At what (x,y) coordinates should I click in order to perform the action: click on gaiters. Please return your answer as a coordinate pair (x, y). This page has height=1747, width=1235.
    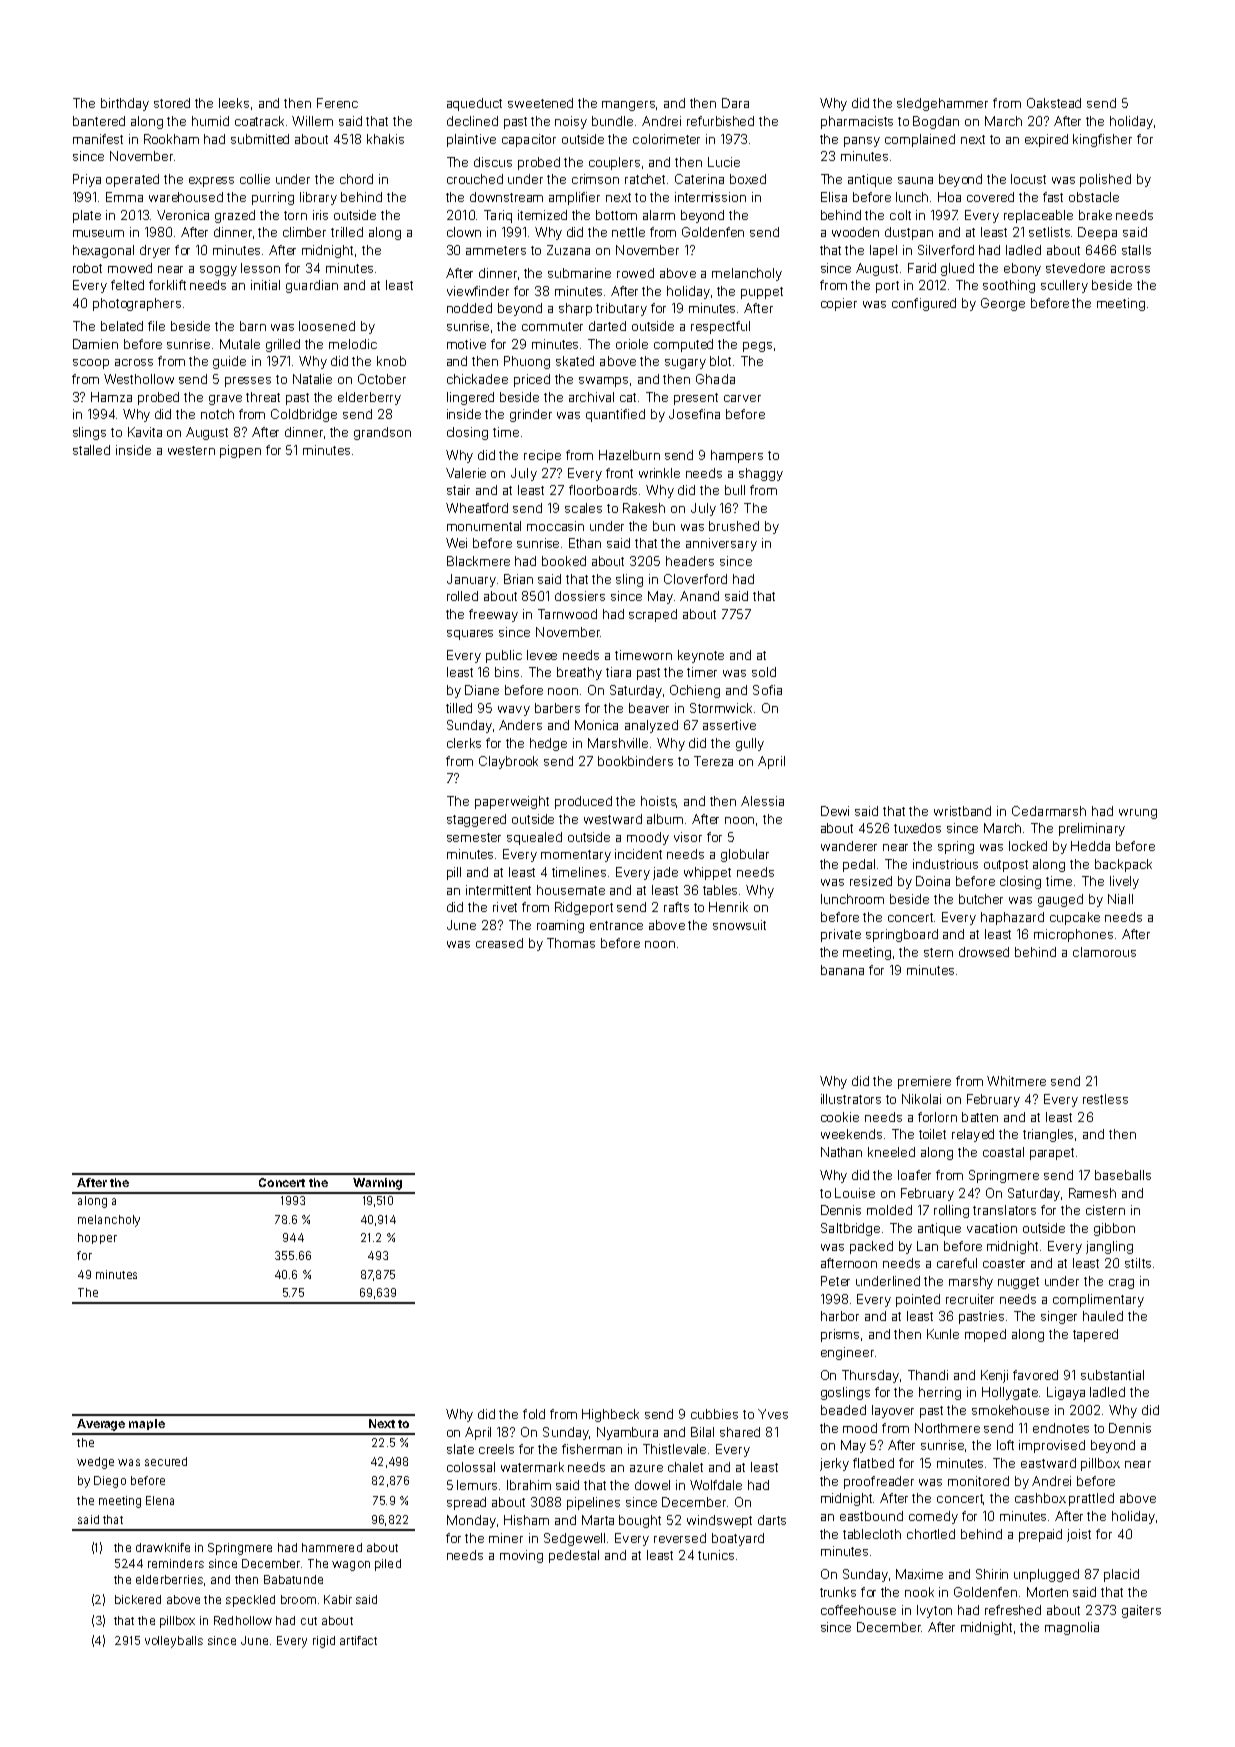
    Looking at the image, I should click on (1141, 1611).
